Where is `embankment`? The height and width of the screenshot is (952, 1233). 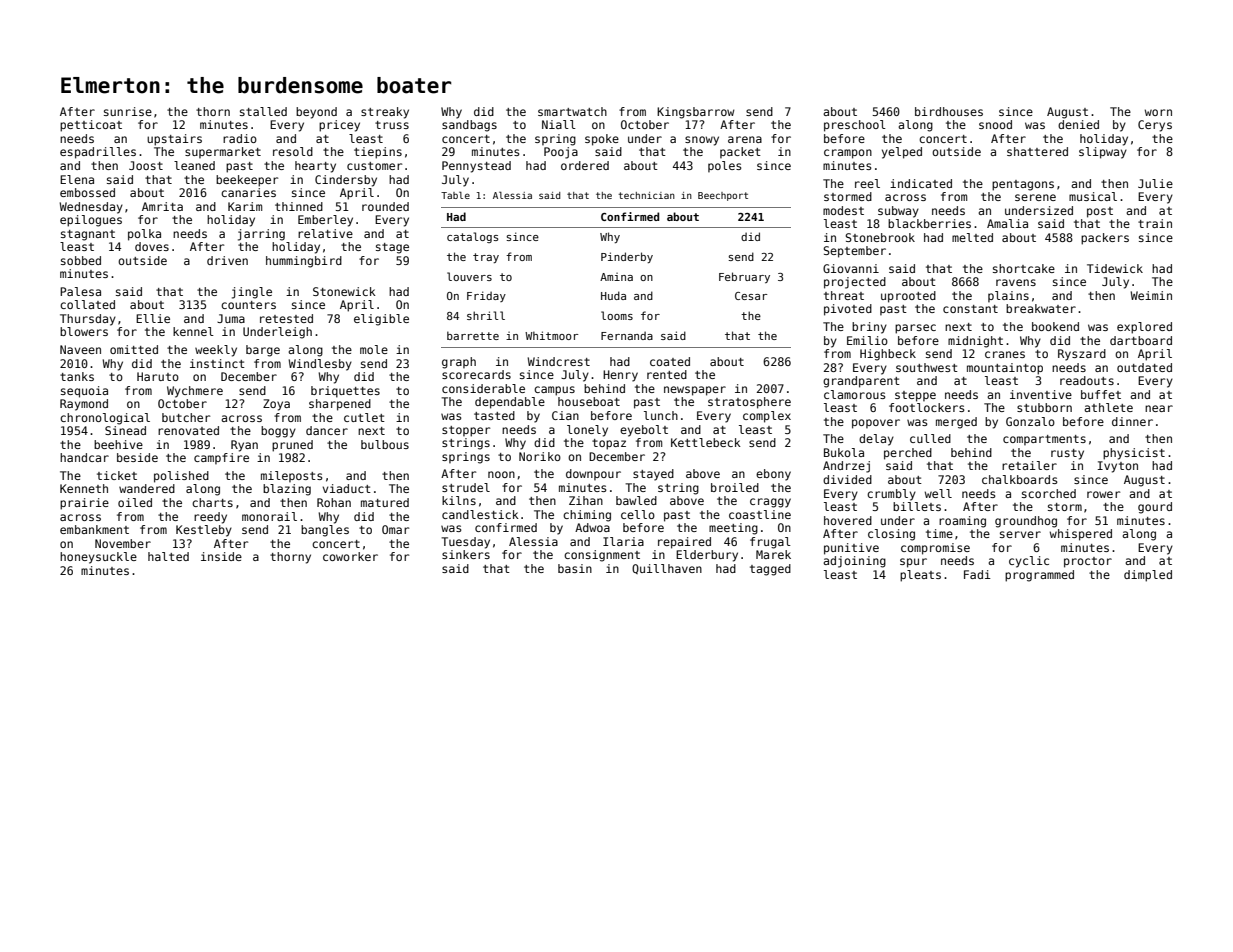 embankment is located at coordinates (94, 529).
